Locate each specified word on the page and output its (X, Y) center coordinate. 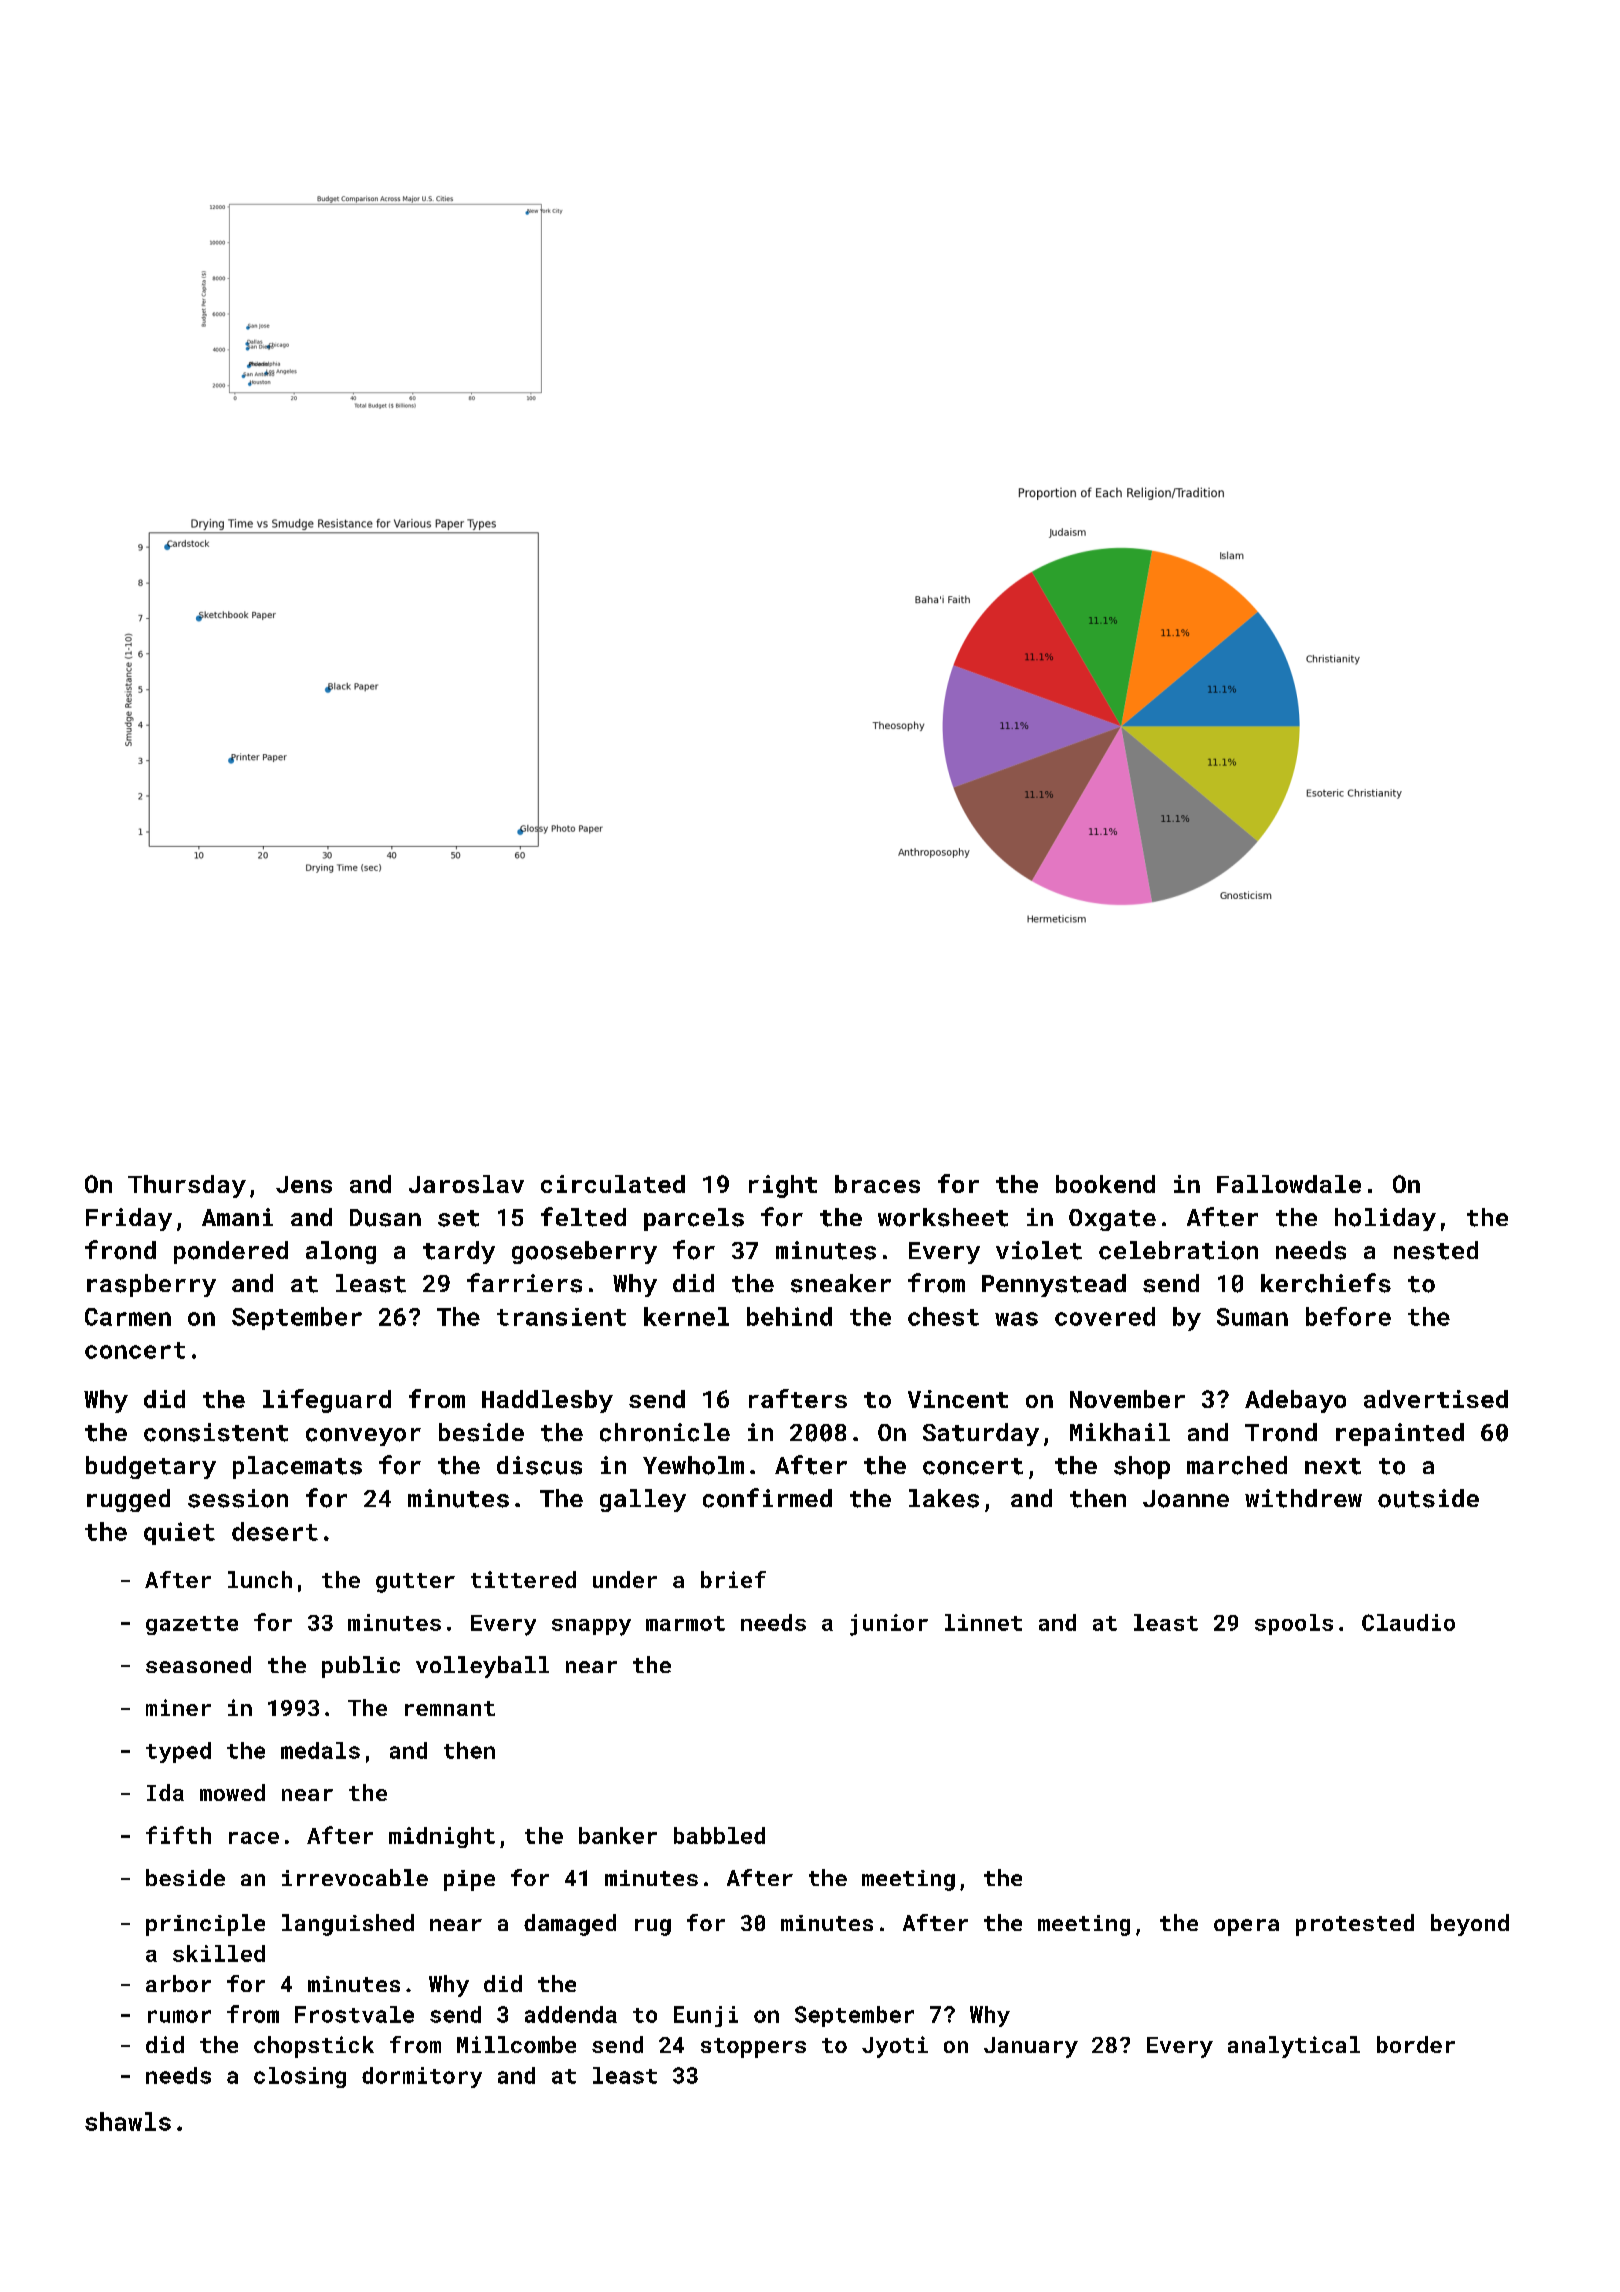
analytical (1294, 2047)
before (1348, 1316)
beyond (1470, 1925)
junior (889, 1625)
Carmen (128, 1317)
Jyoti (895, 2047)
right (783, 1186)
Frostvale (354, 2014)
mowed (232, 1792)
